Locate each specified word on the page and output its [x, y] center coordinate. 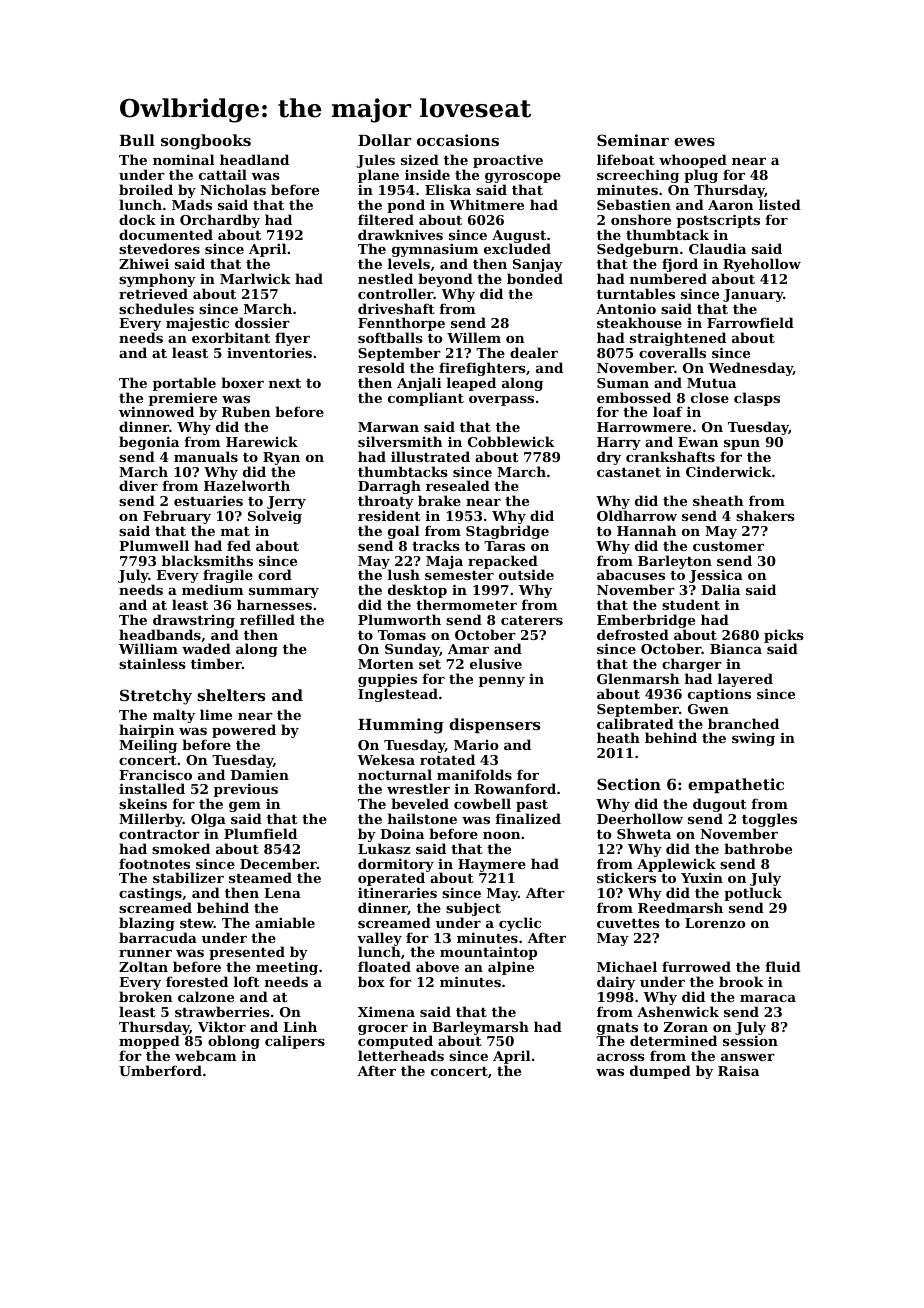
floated [384, 966]
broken [145, 996]
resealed [458, 485]
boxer [242, 382]
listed [780, 204]
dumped [660, 1072]
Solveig [275, 517]
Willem [474, 337]
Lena [282, 893]
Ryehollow [762, 265]
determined [673, 1040]
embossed [634, 397]
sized [420, 159]
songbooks [206, 142]
